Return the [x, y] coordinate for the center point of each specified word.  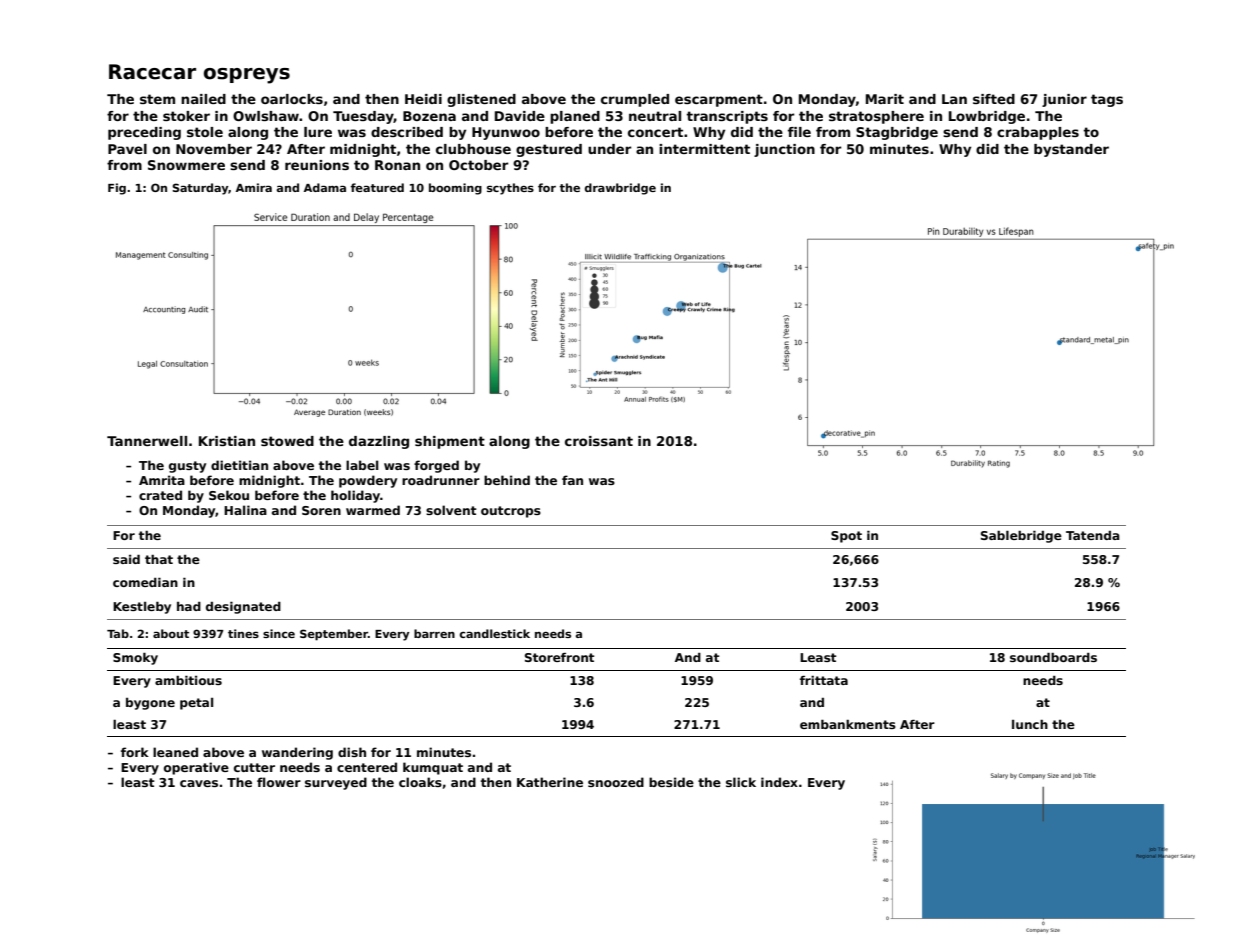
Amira [254, 187]
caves [199, 783]
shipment [450, 442]
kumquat [433, 768]
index [779, 782]
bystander [1071, 150]
